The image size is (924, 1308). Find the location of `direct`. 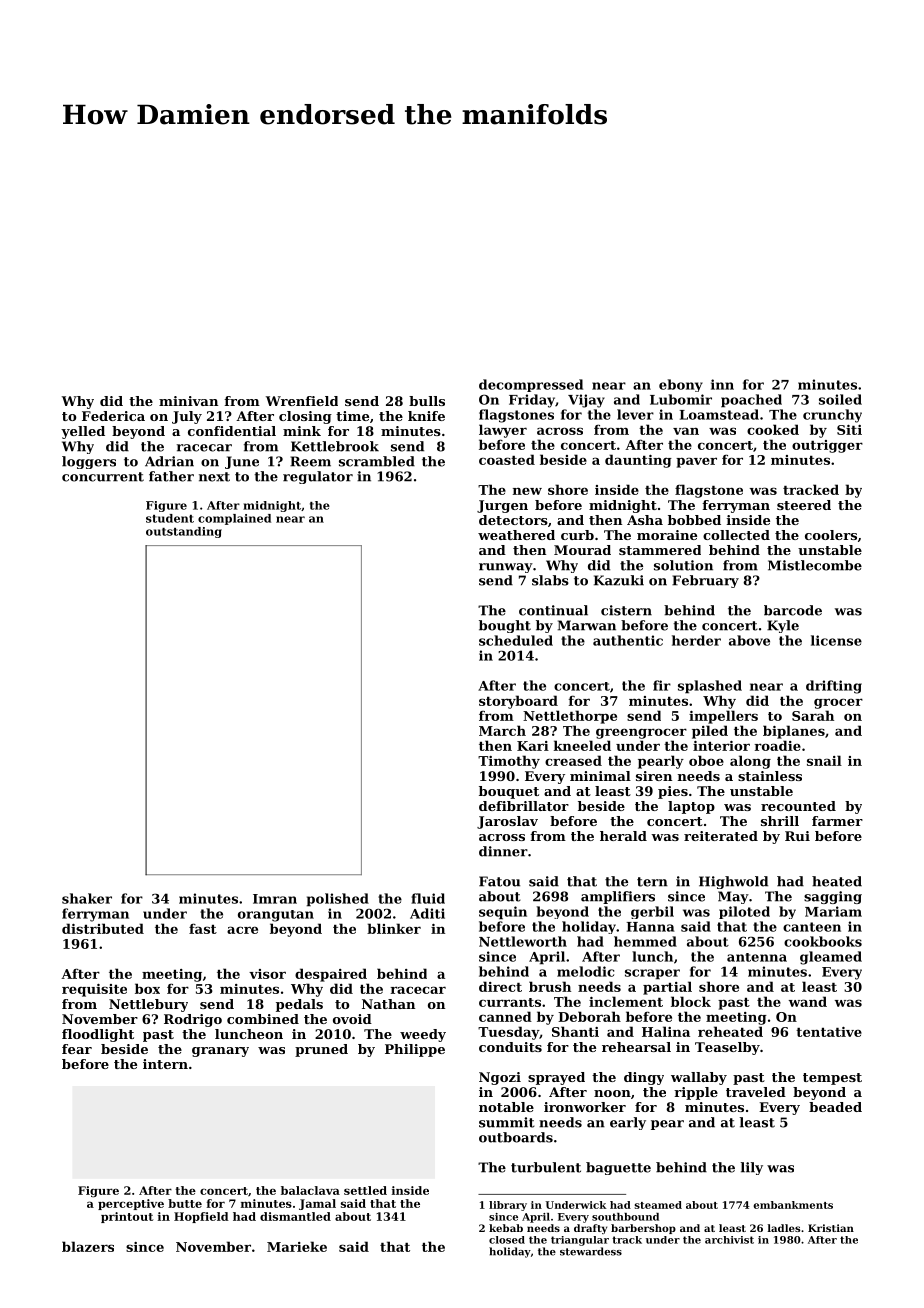

direct is located at coordinates (500, 986).
